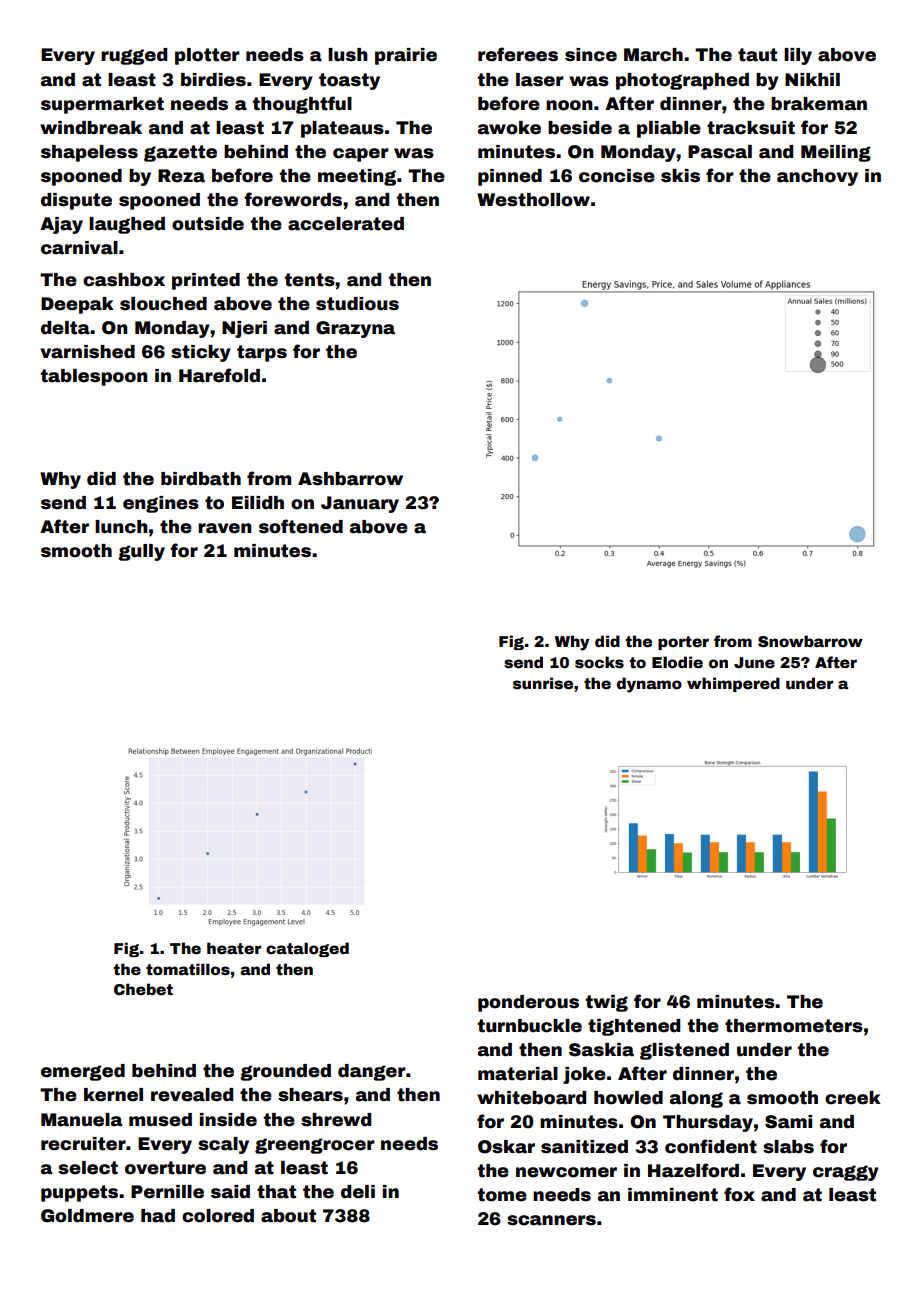 This page has height=1308, width=924. I want to click on shapeless, so click(89, 153).
